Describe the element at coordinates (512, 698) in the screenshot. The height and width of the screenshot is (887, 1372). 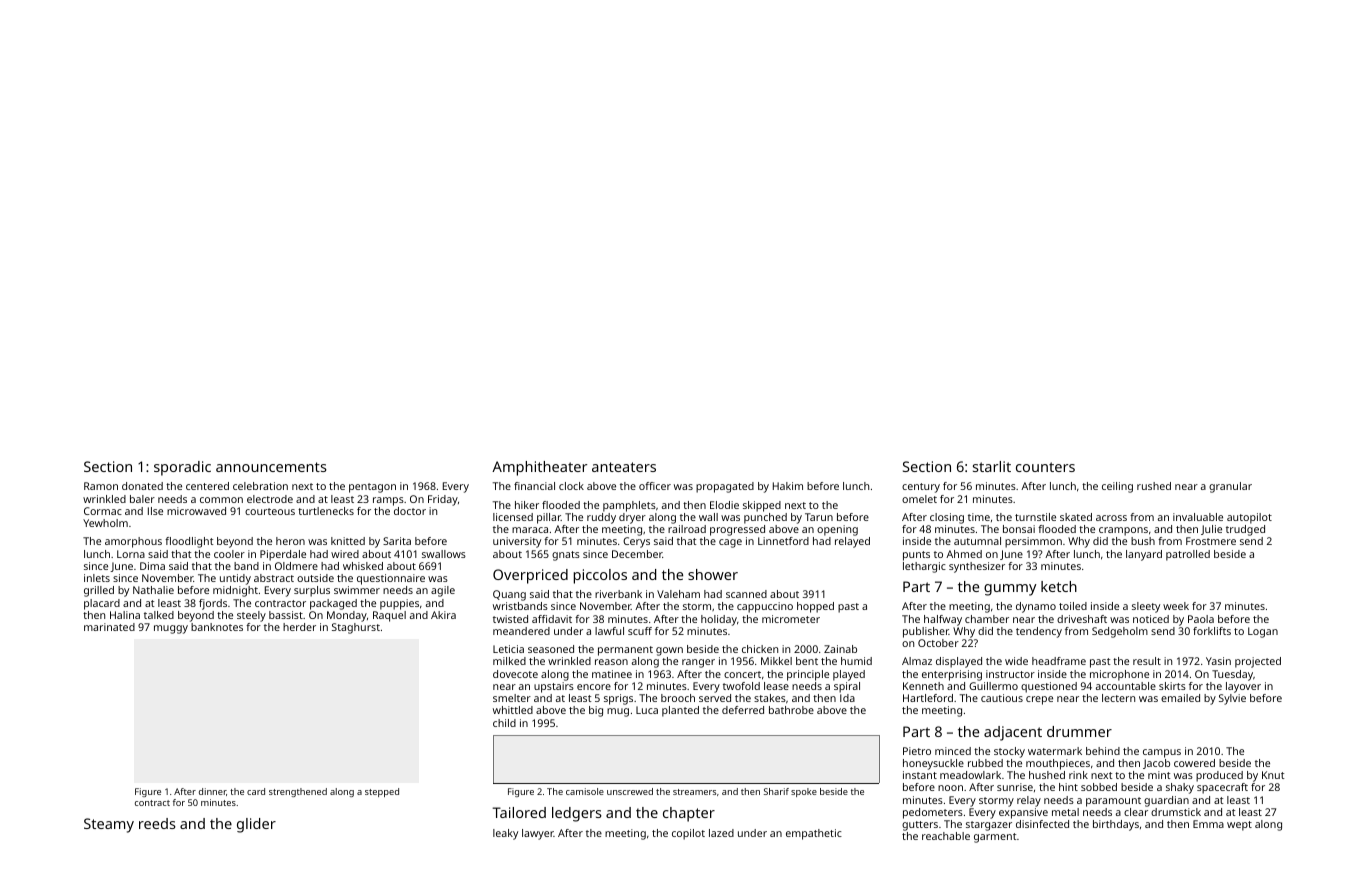
I see `smelter` at that location.
